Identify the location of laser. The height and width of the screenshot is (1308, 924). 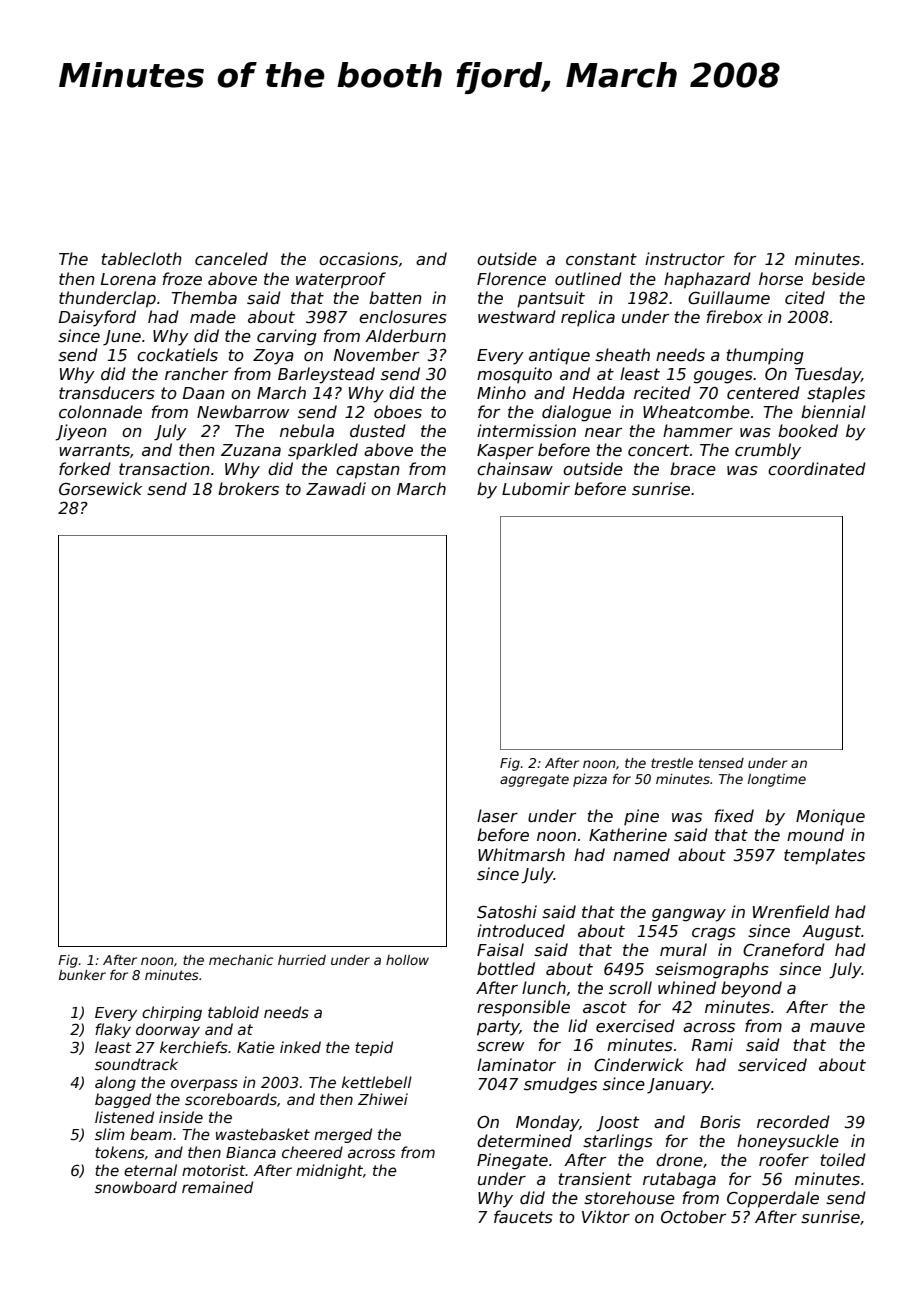
(497, 816).
